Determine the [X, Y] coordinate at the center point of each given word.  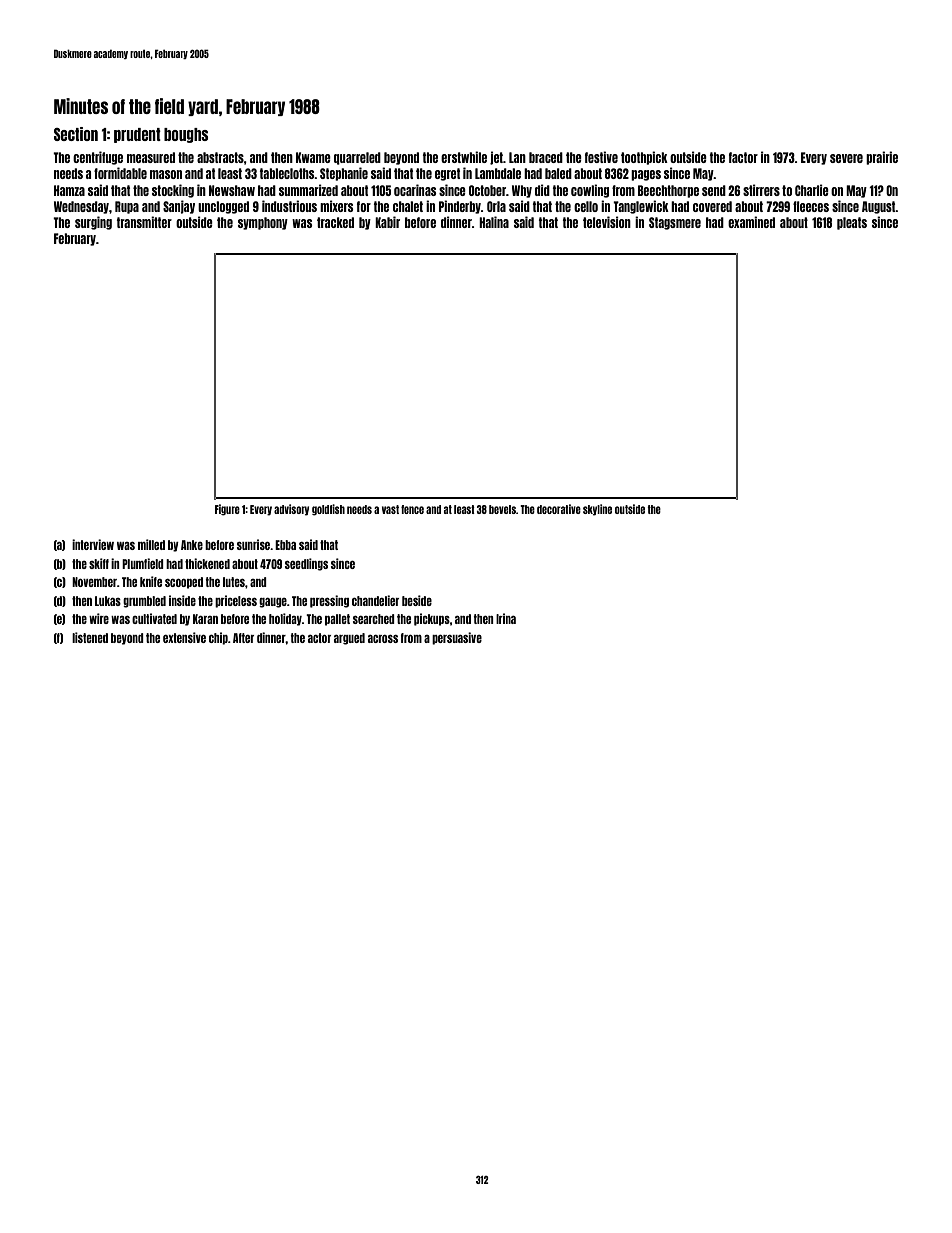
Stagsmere [675, 223]
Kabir [387, 222]
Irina [506, 618]
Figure [227, 510]
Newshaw [232, 190]
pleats [852, 223]
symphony [263, 223]
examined [751, 222]
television [607, 222]
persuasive [457, 638]
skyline [597, 510]
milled [151, 544]
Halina [494, 222]
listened [90, 637]
